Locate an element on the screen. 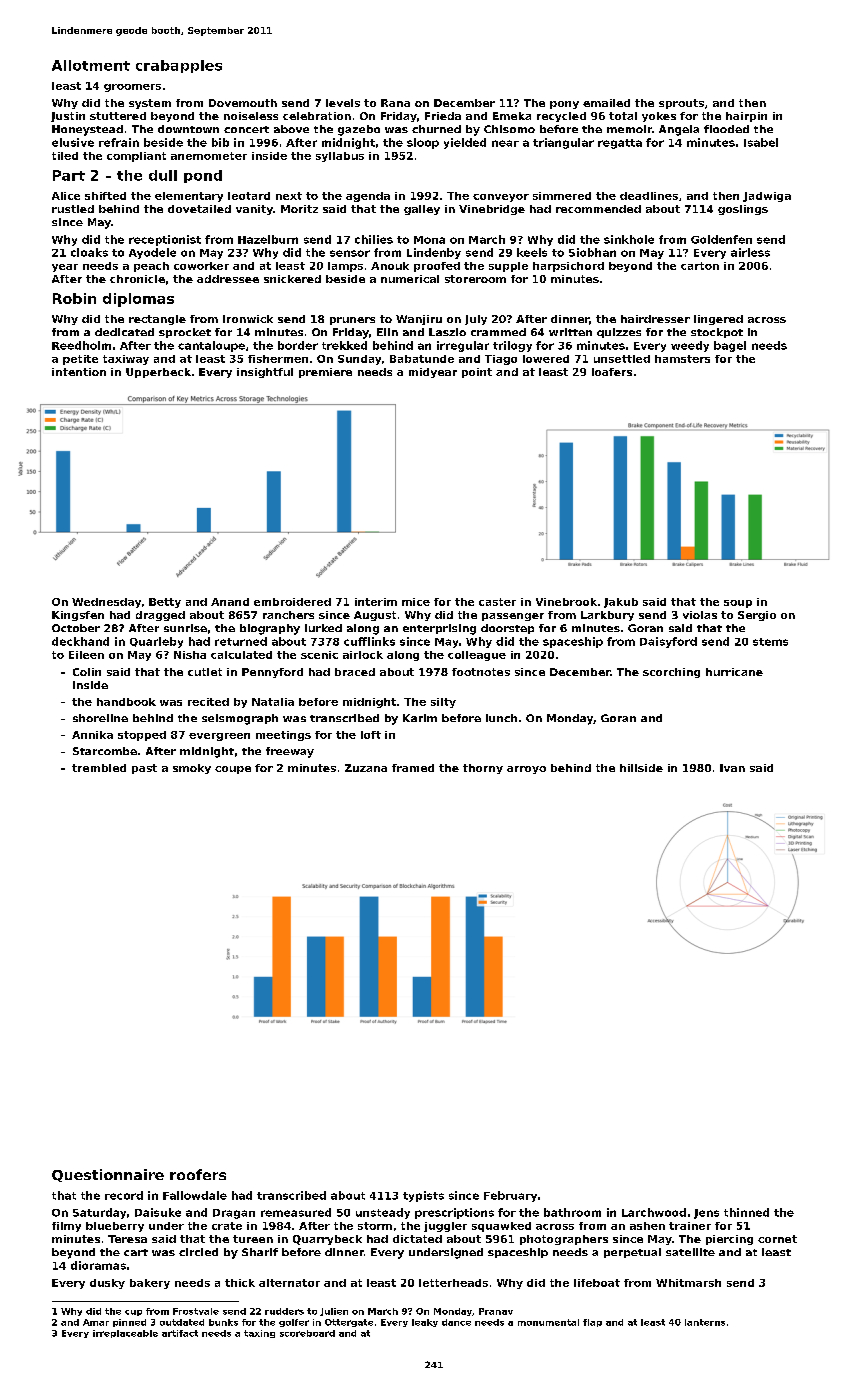  Amar is located at coordinates (96, 1322).
